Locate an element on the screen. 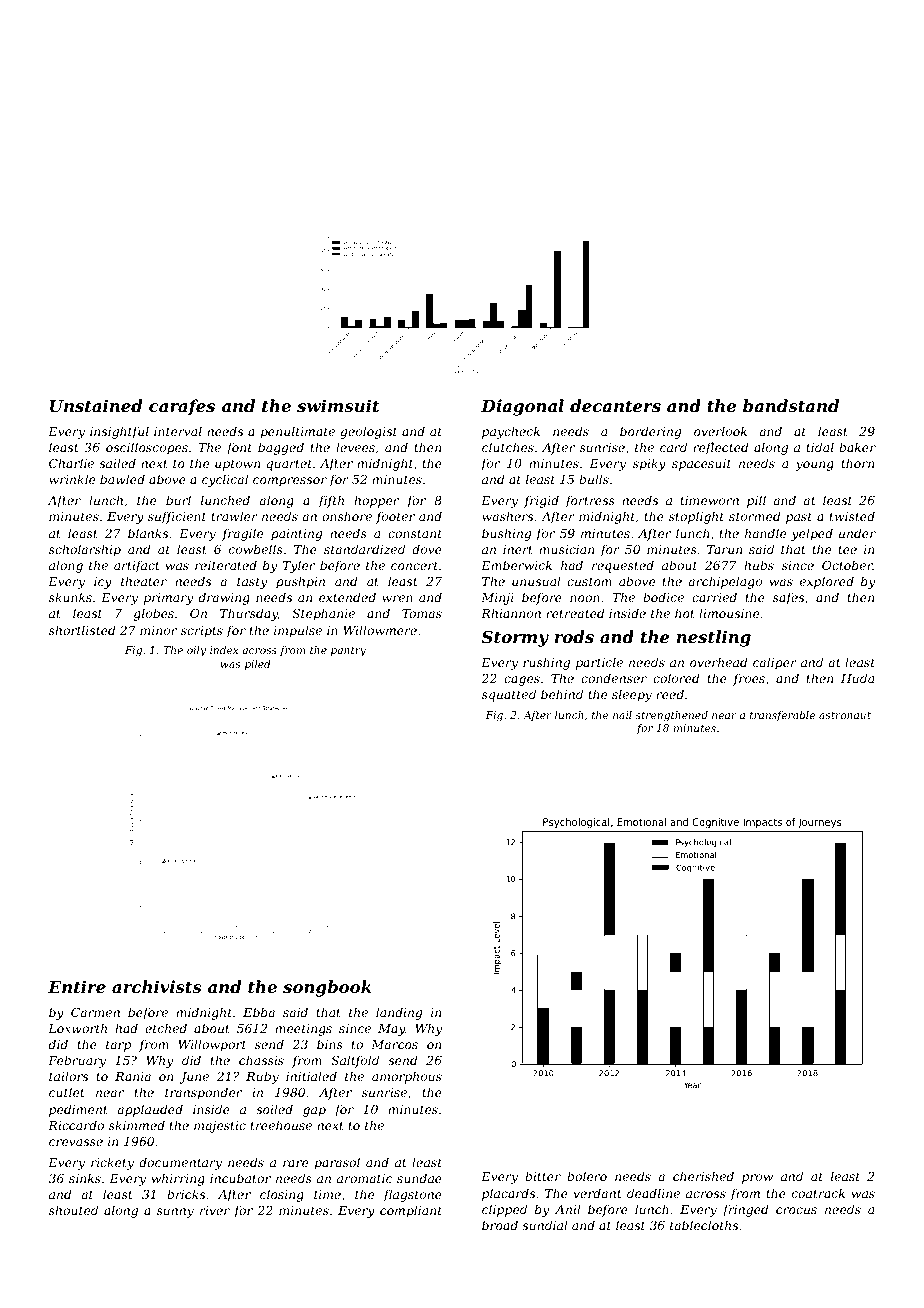  Anil is located at coordinates (568, 1209).
